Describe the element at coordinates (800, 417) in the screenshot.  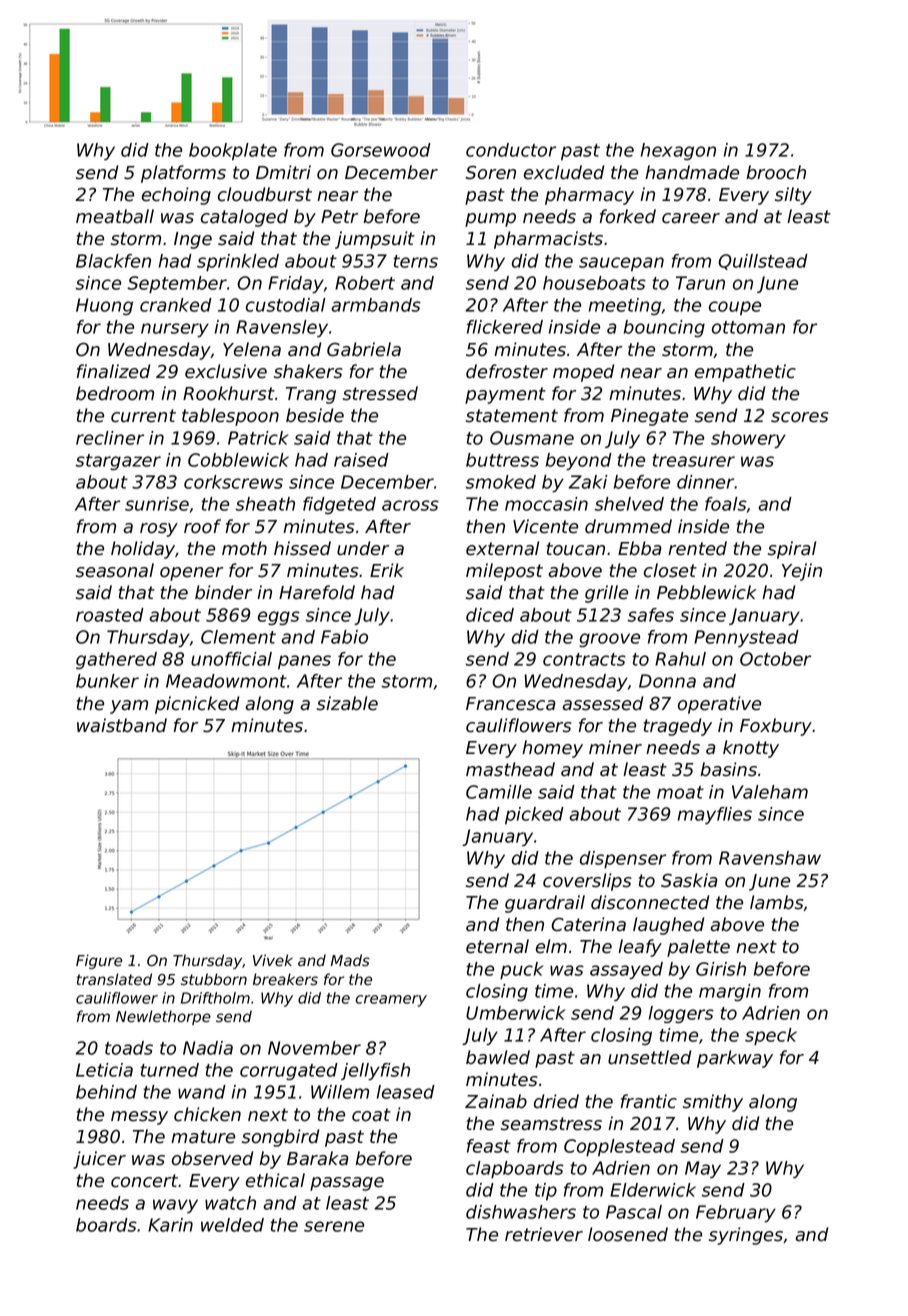
I see `scores` at that location.
